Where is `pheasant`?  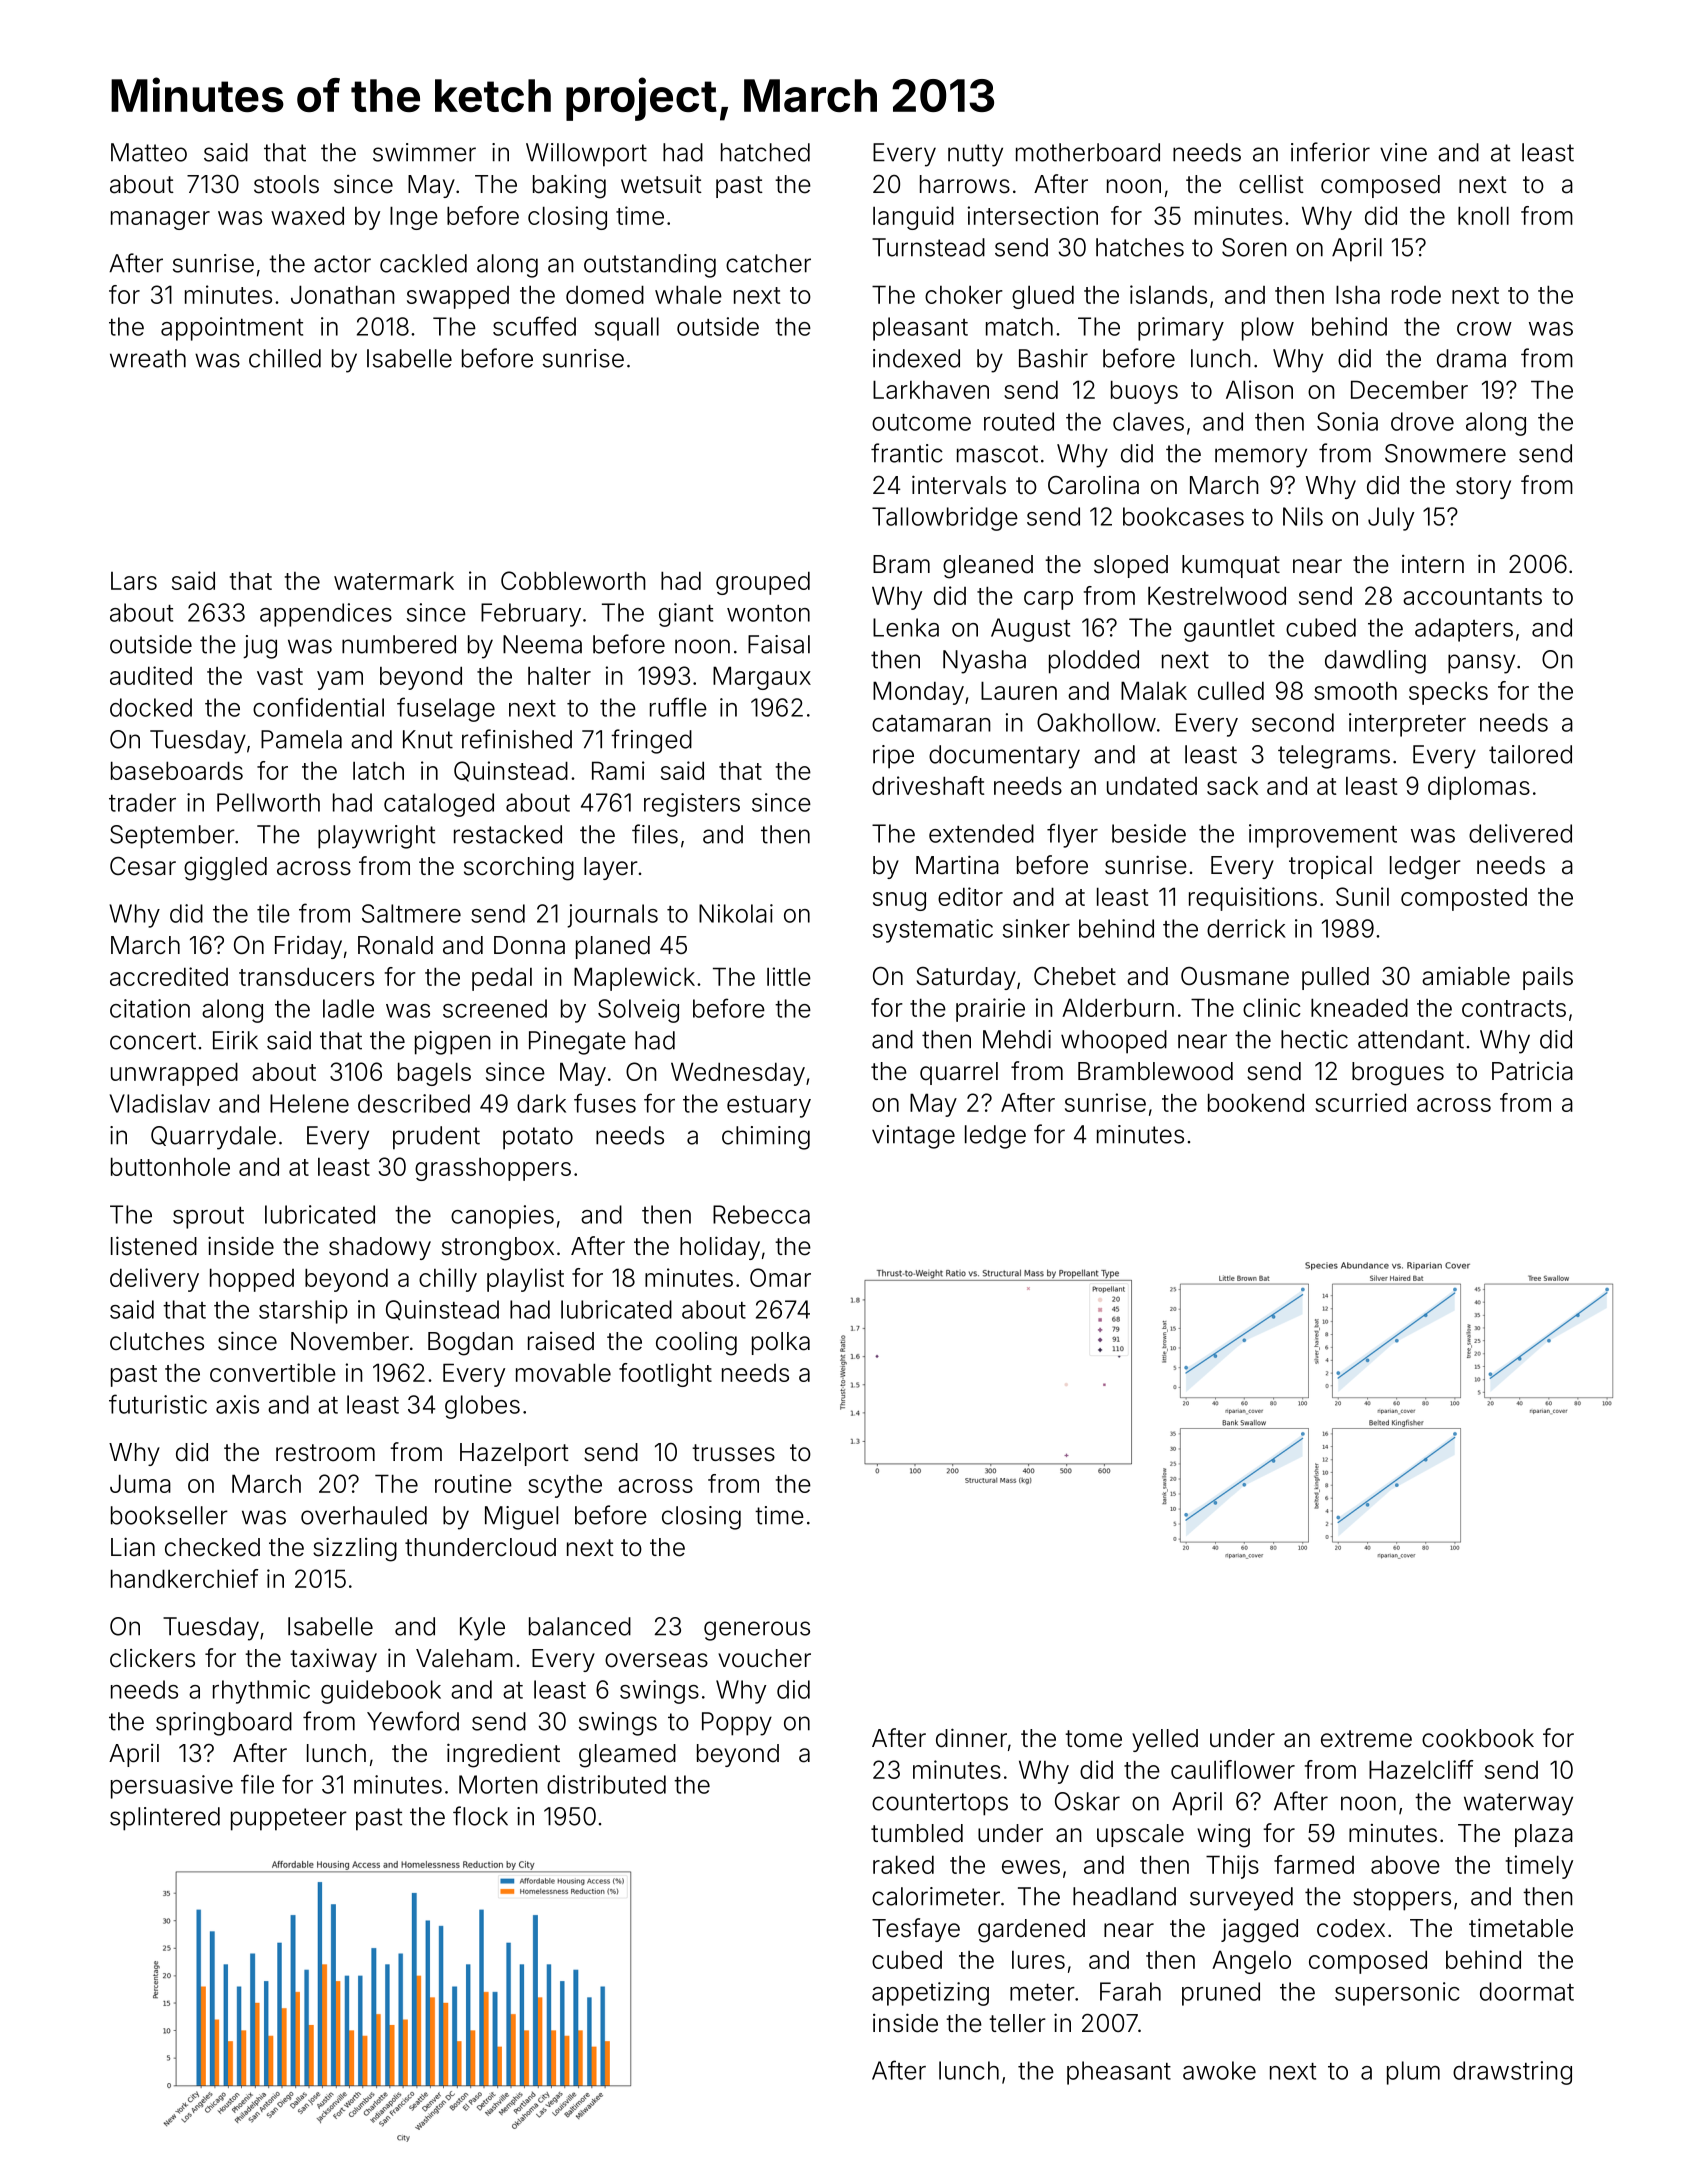
pheasant is located at coordinates (1119, 2073).
